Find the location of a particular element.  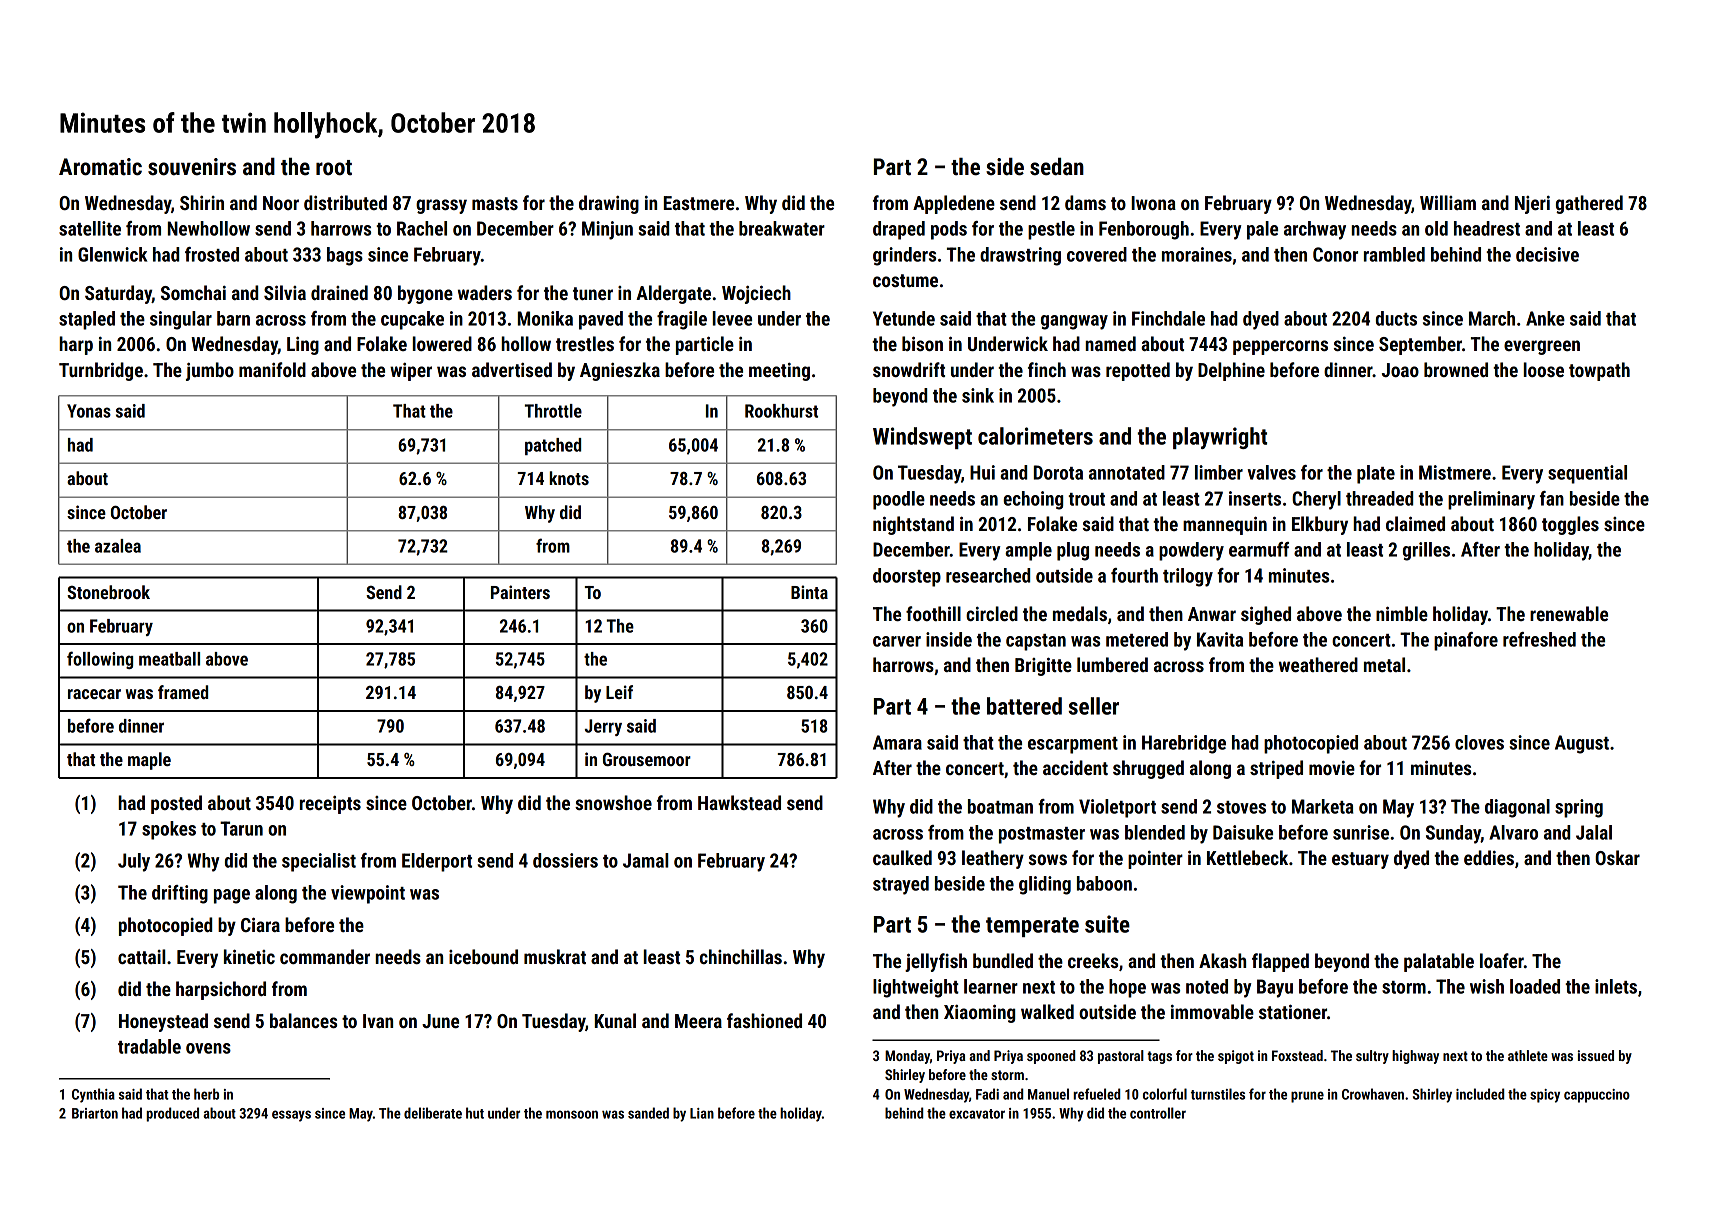

postmaster is located at coordinates (1042, 835).
